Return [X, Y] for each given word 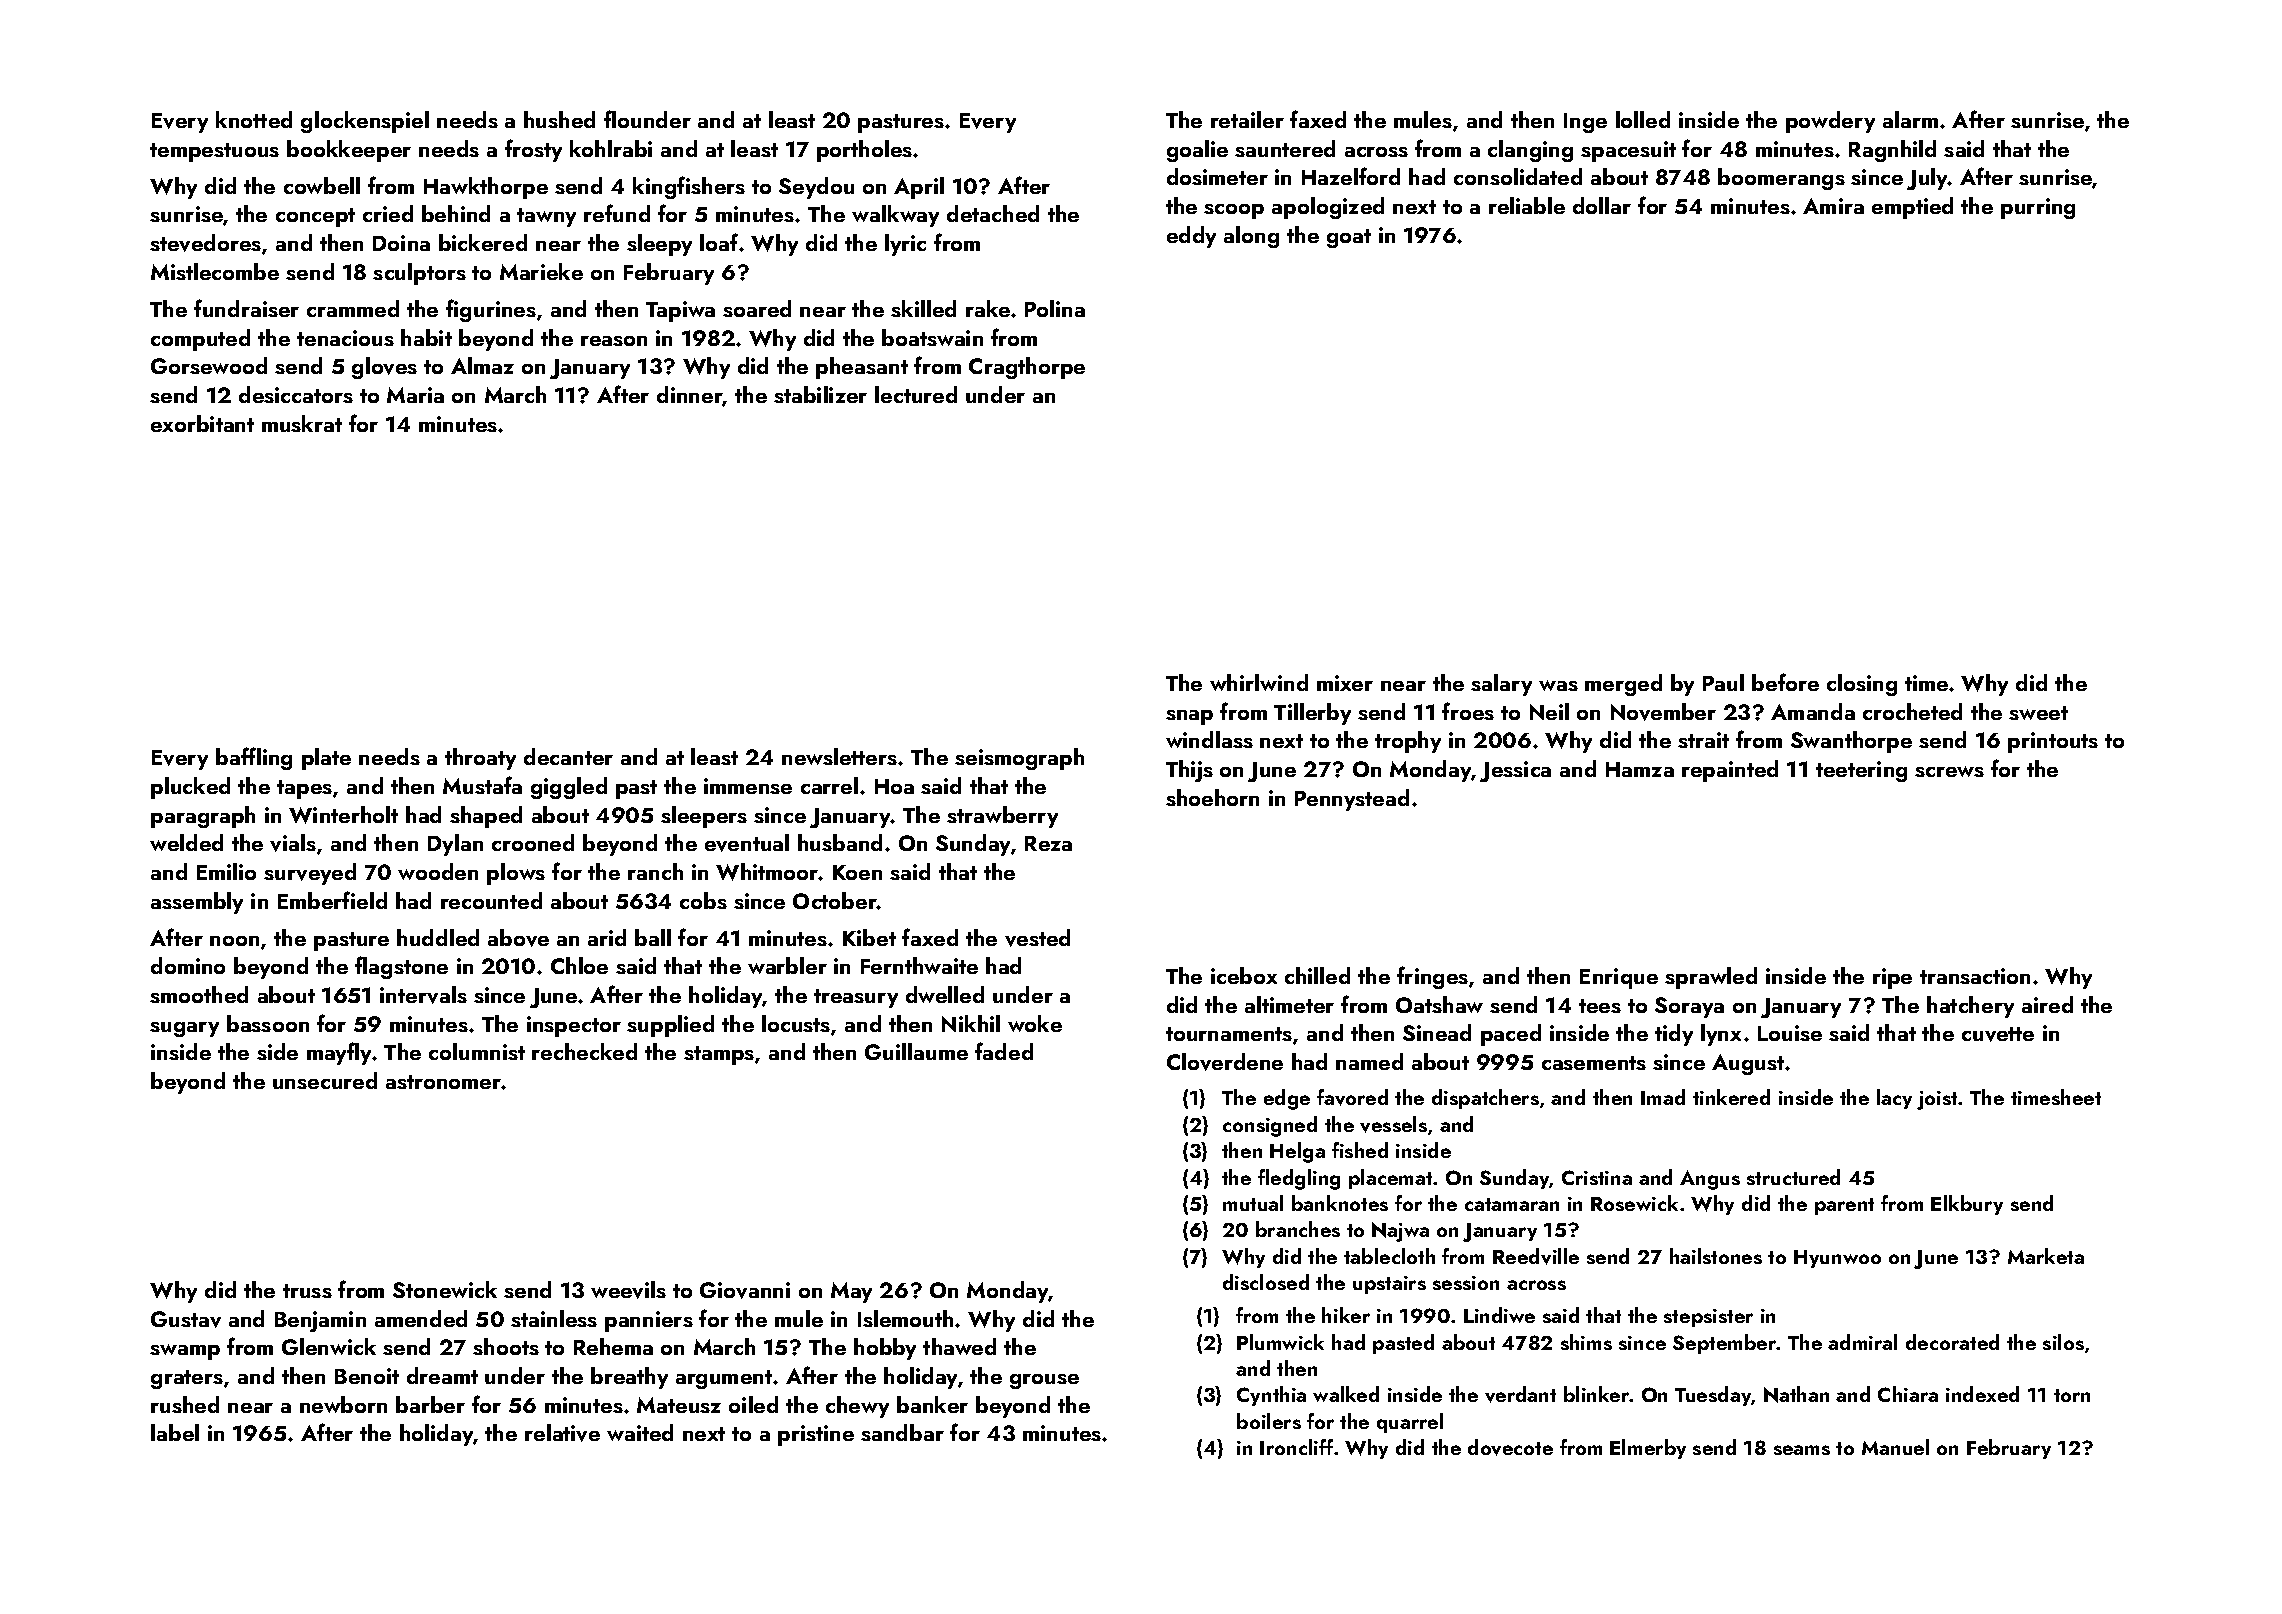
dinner [690, 396]
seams [1802, 1450]
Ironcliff [1296, 1447]
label [175, 1432]
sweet [2038, 713]
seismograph [1019, 759]
